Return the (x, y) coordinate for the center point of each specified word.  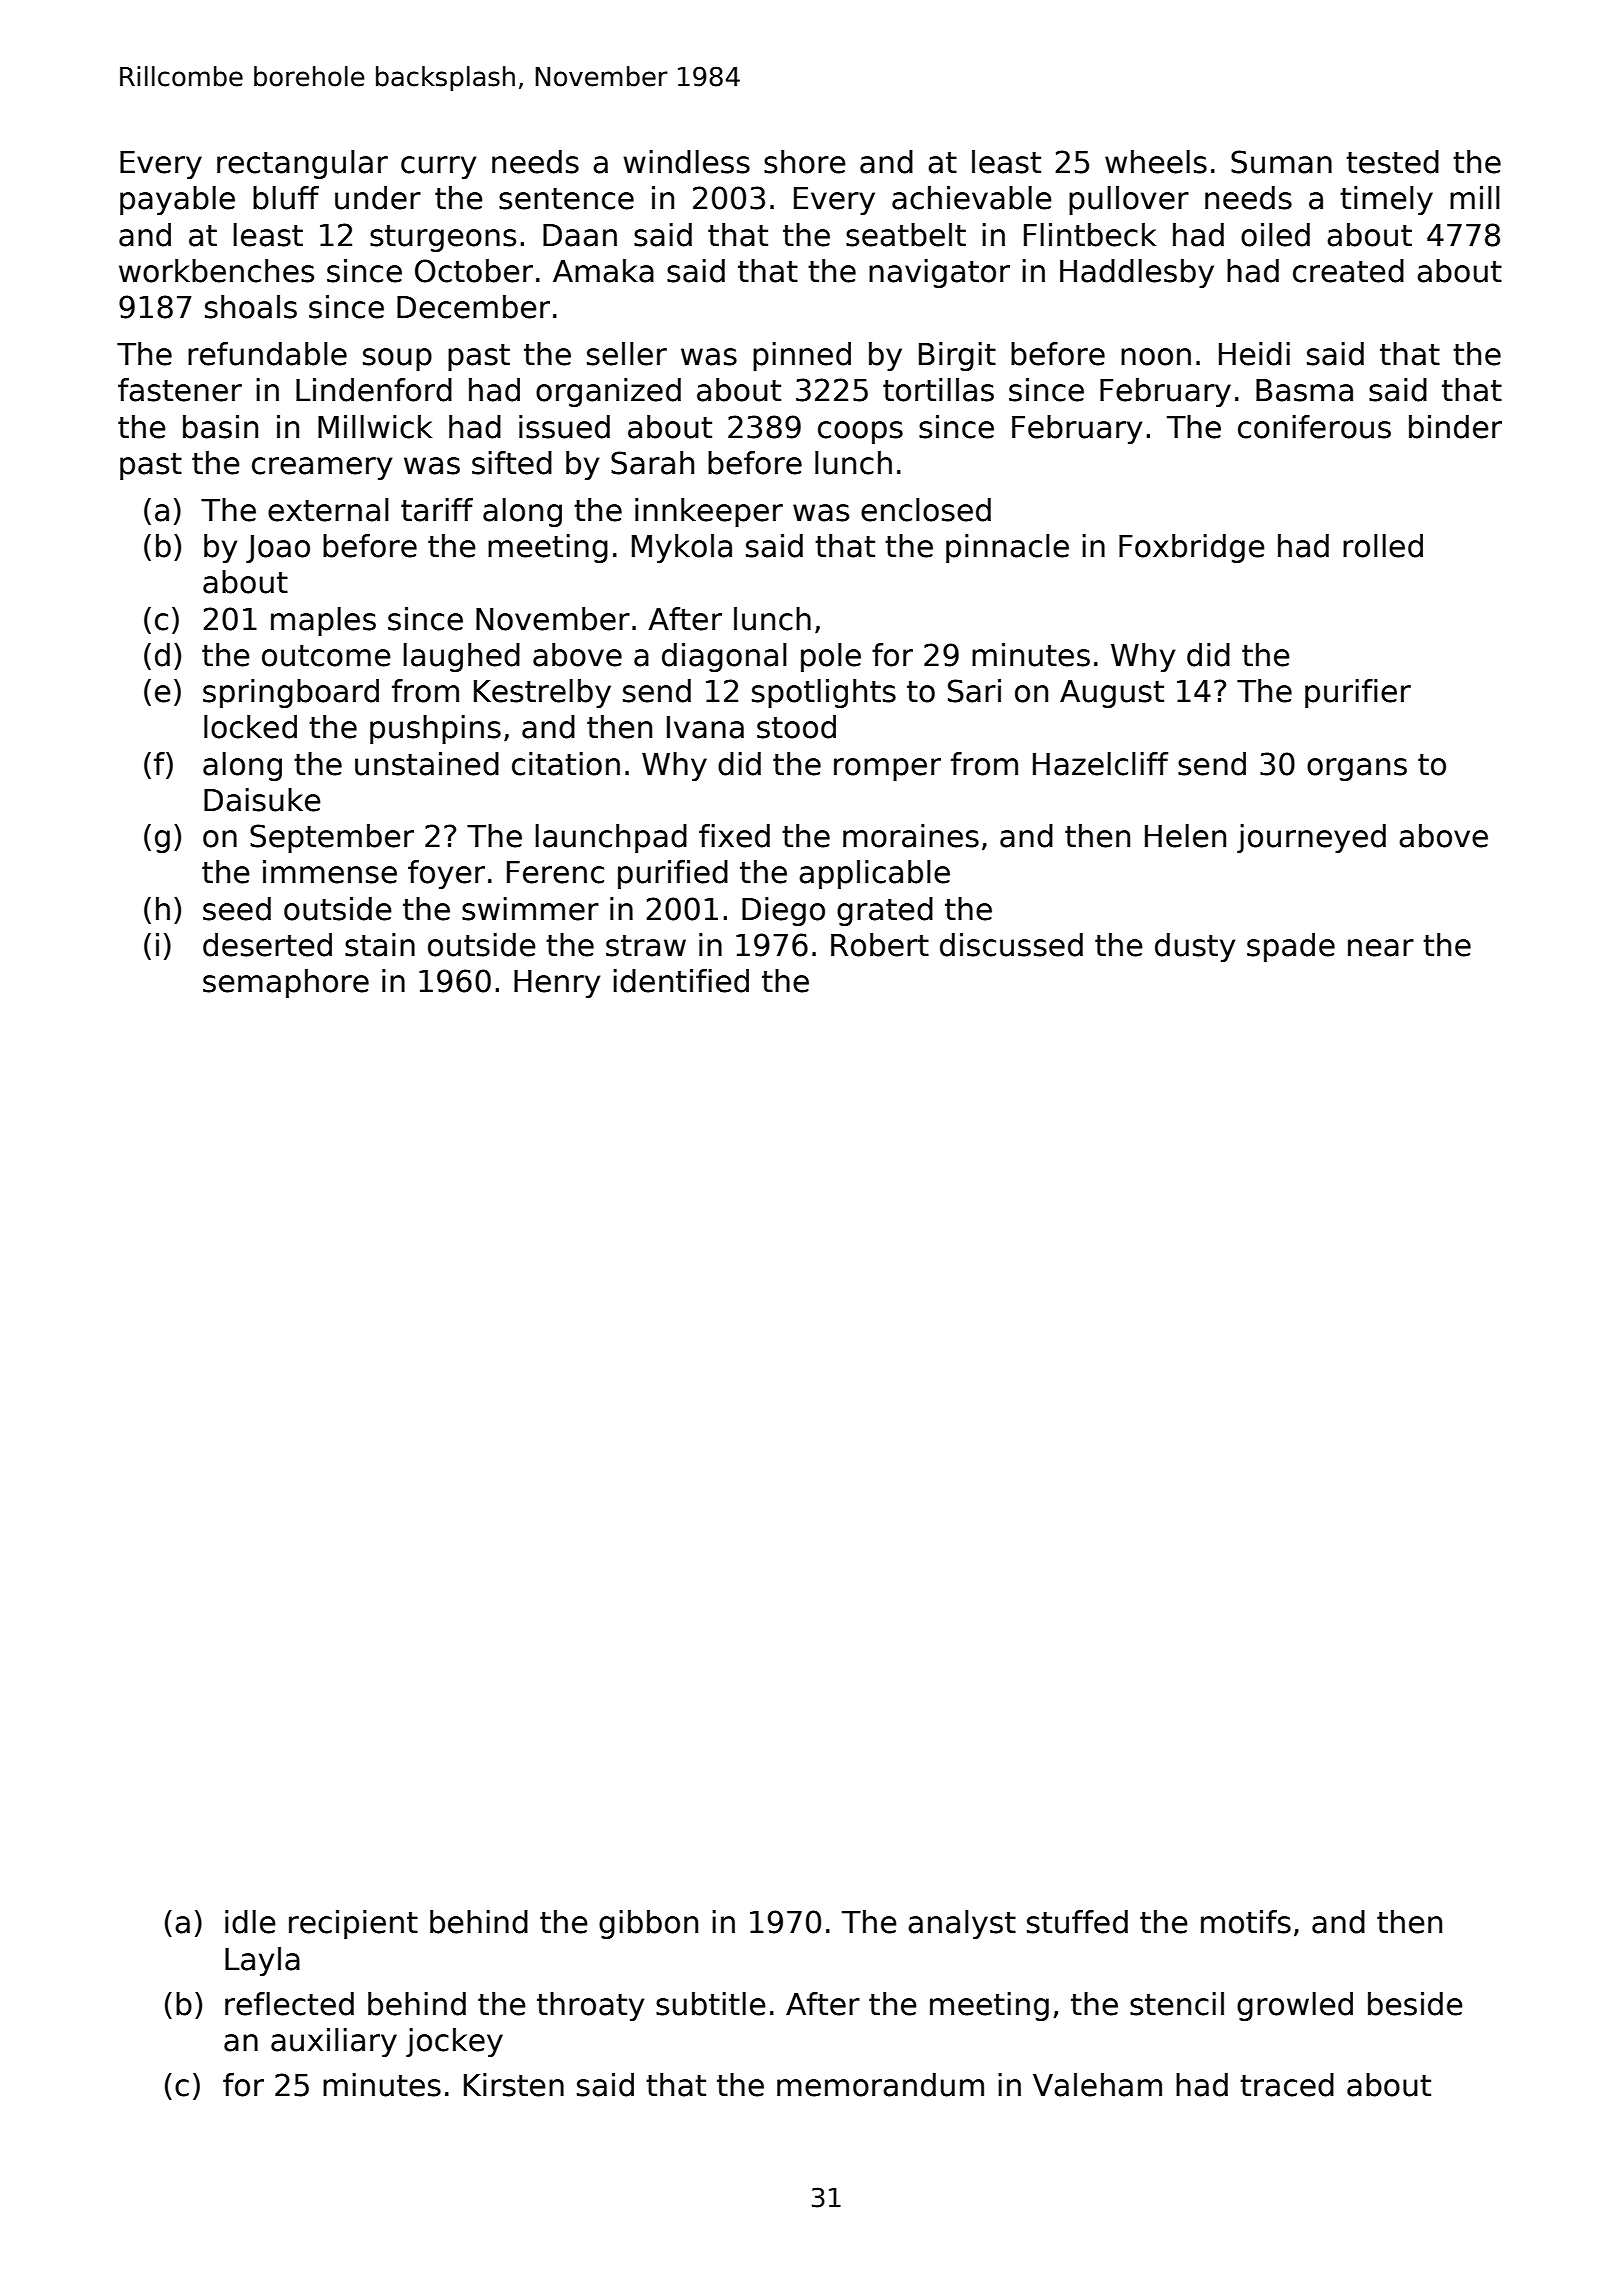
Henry (557, 984)
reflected (289, 2004)
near (1381, 948)
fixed (734, 836)
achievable (972, 198)
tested (1392, 162)
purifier (1358, 693)
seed (237, 909)
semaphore (286, 983)
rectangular (302, 164)
